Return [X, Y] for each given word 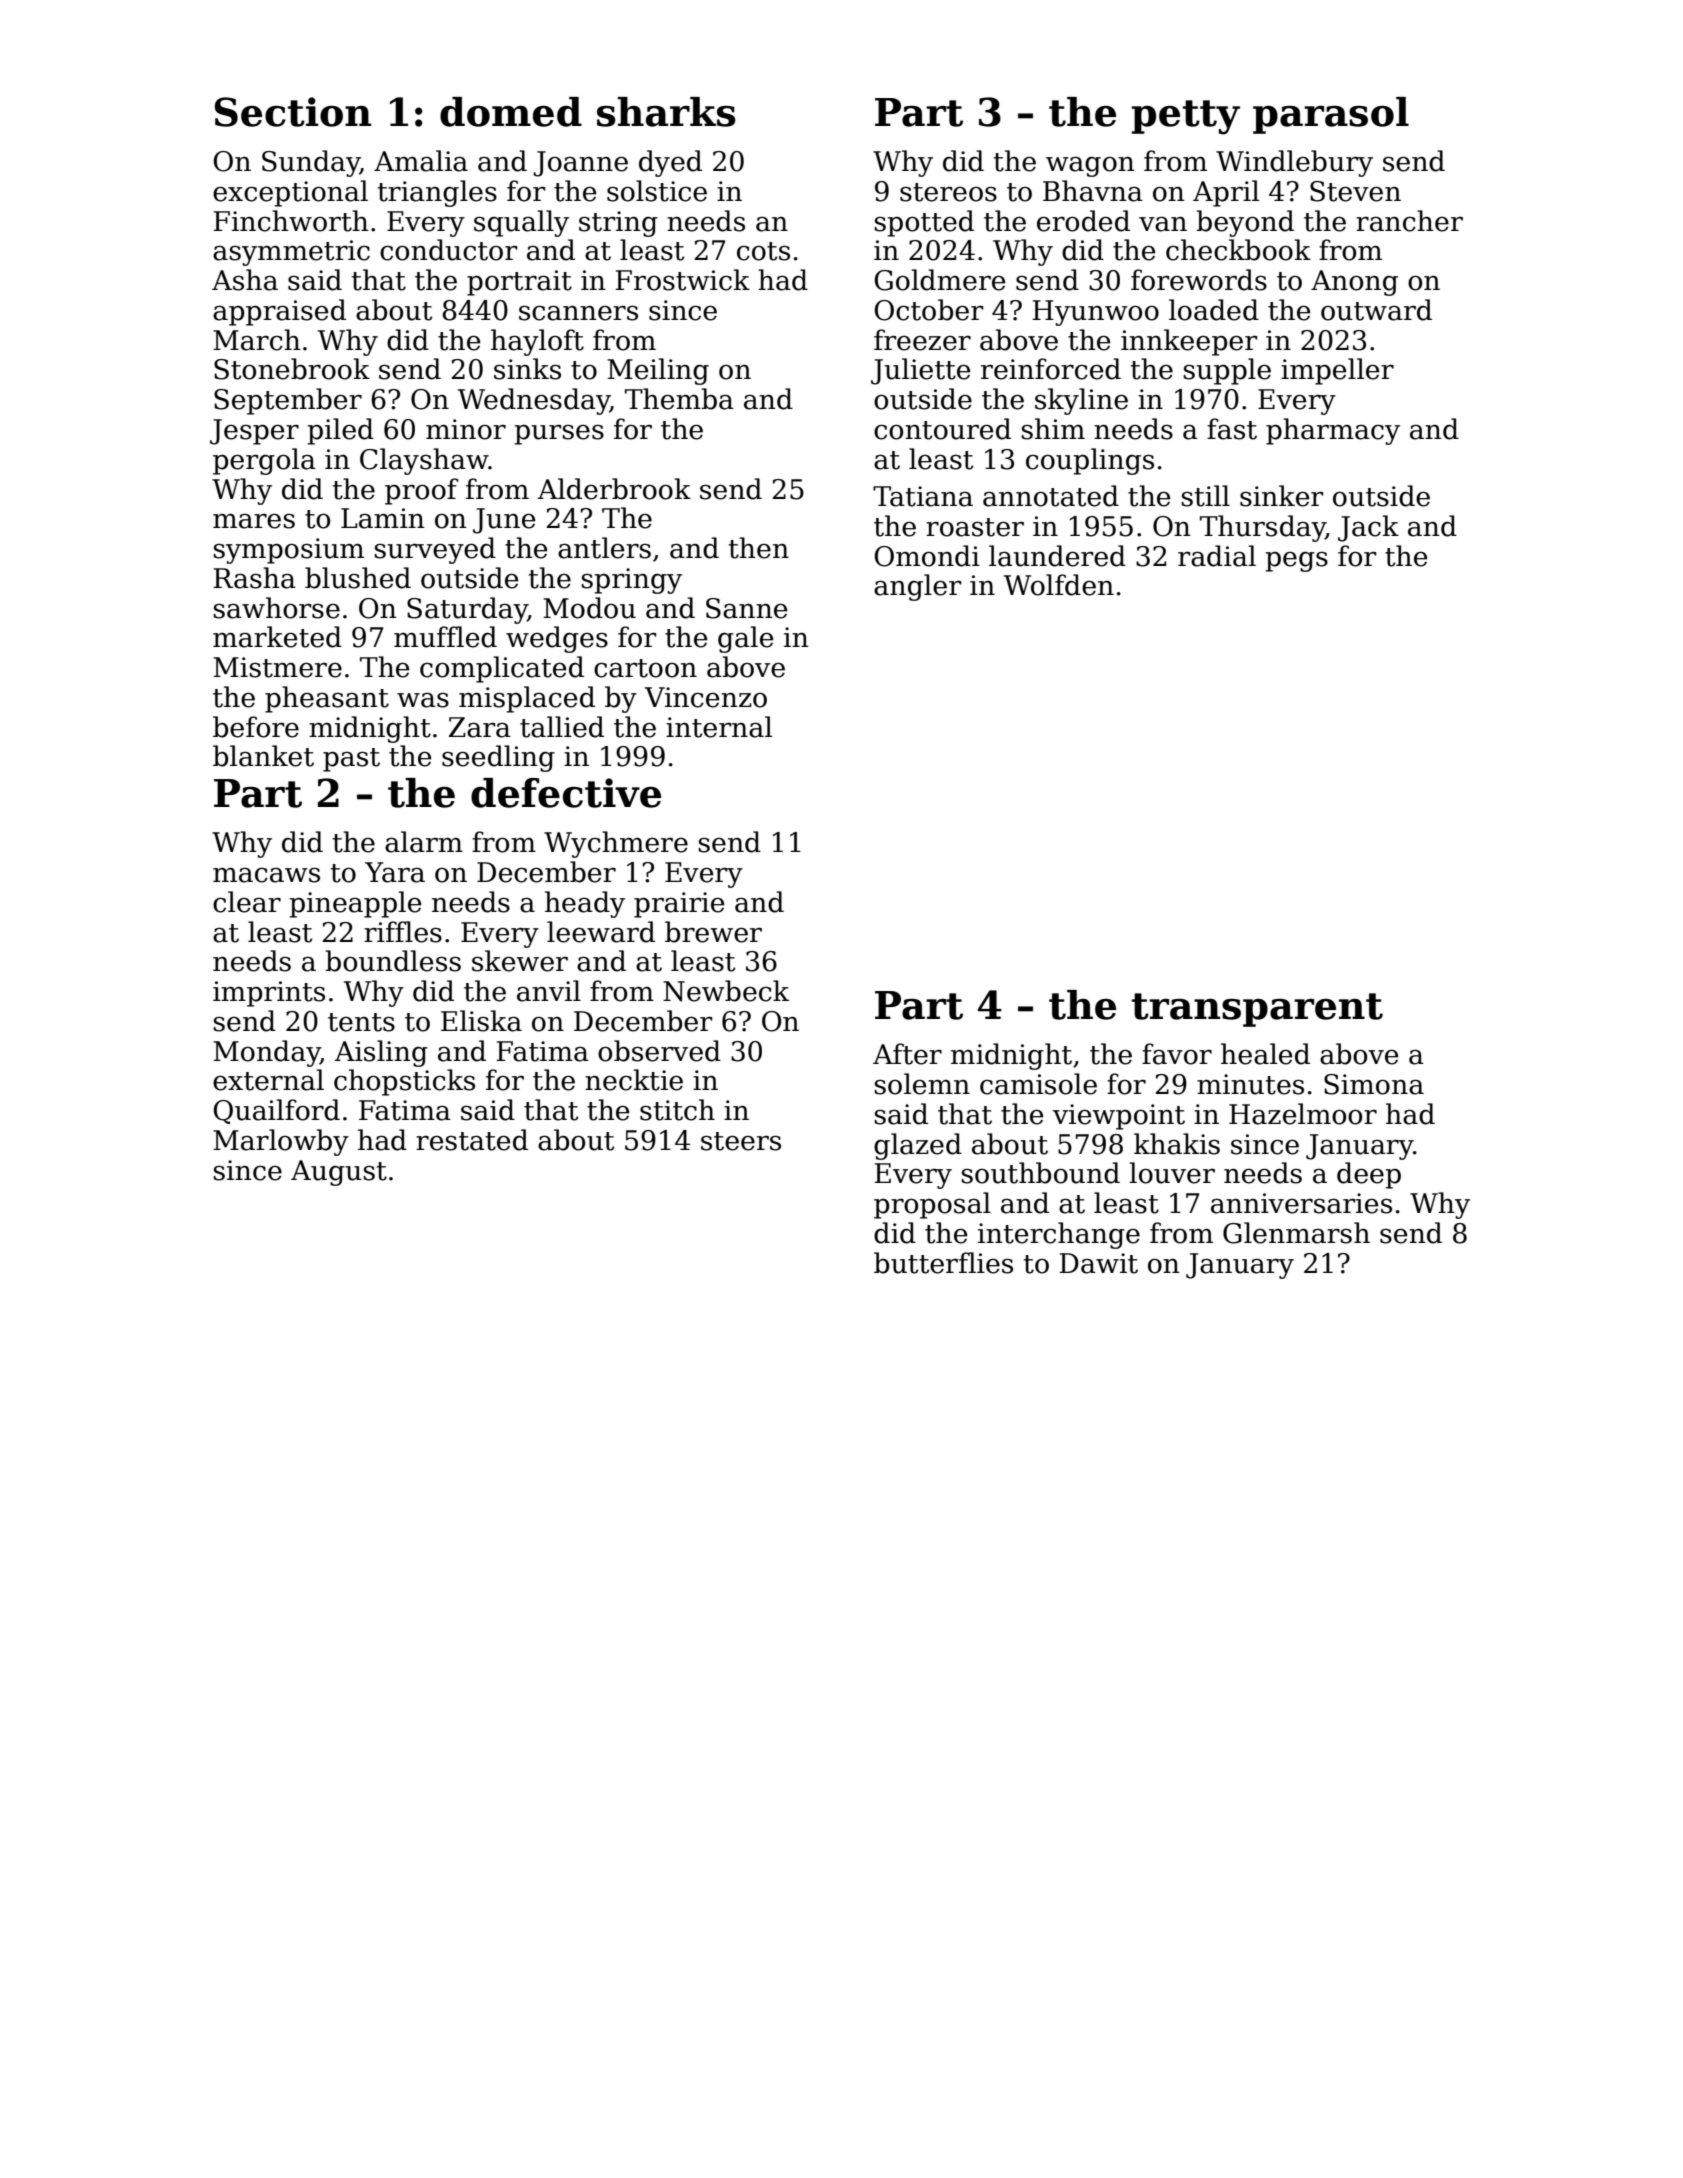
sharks [666, 112]
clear [247, 902]
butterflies [943, 1263]
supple [1227, 371]
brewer [713, 932]
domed [511, 112]
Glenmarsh [1296, 1233]
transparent [1257, 1010]
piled [340, 431]
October [928, 310]
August [339, 1173]
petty [1186, 117]
